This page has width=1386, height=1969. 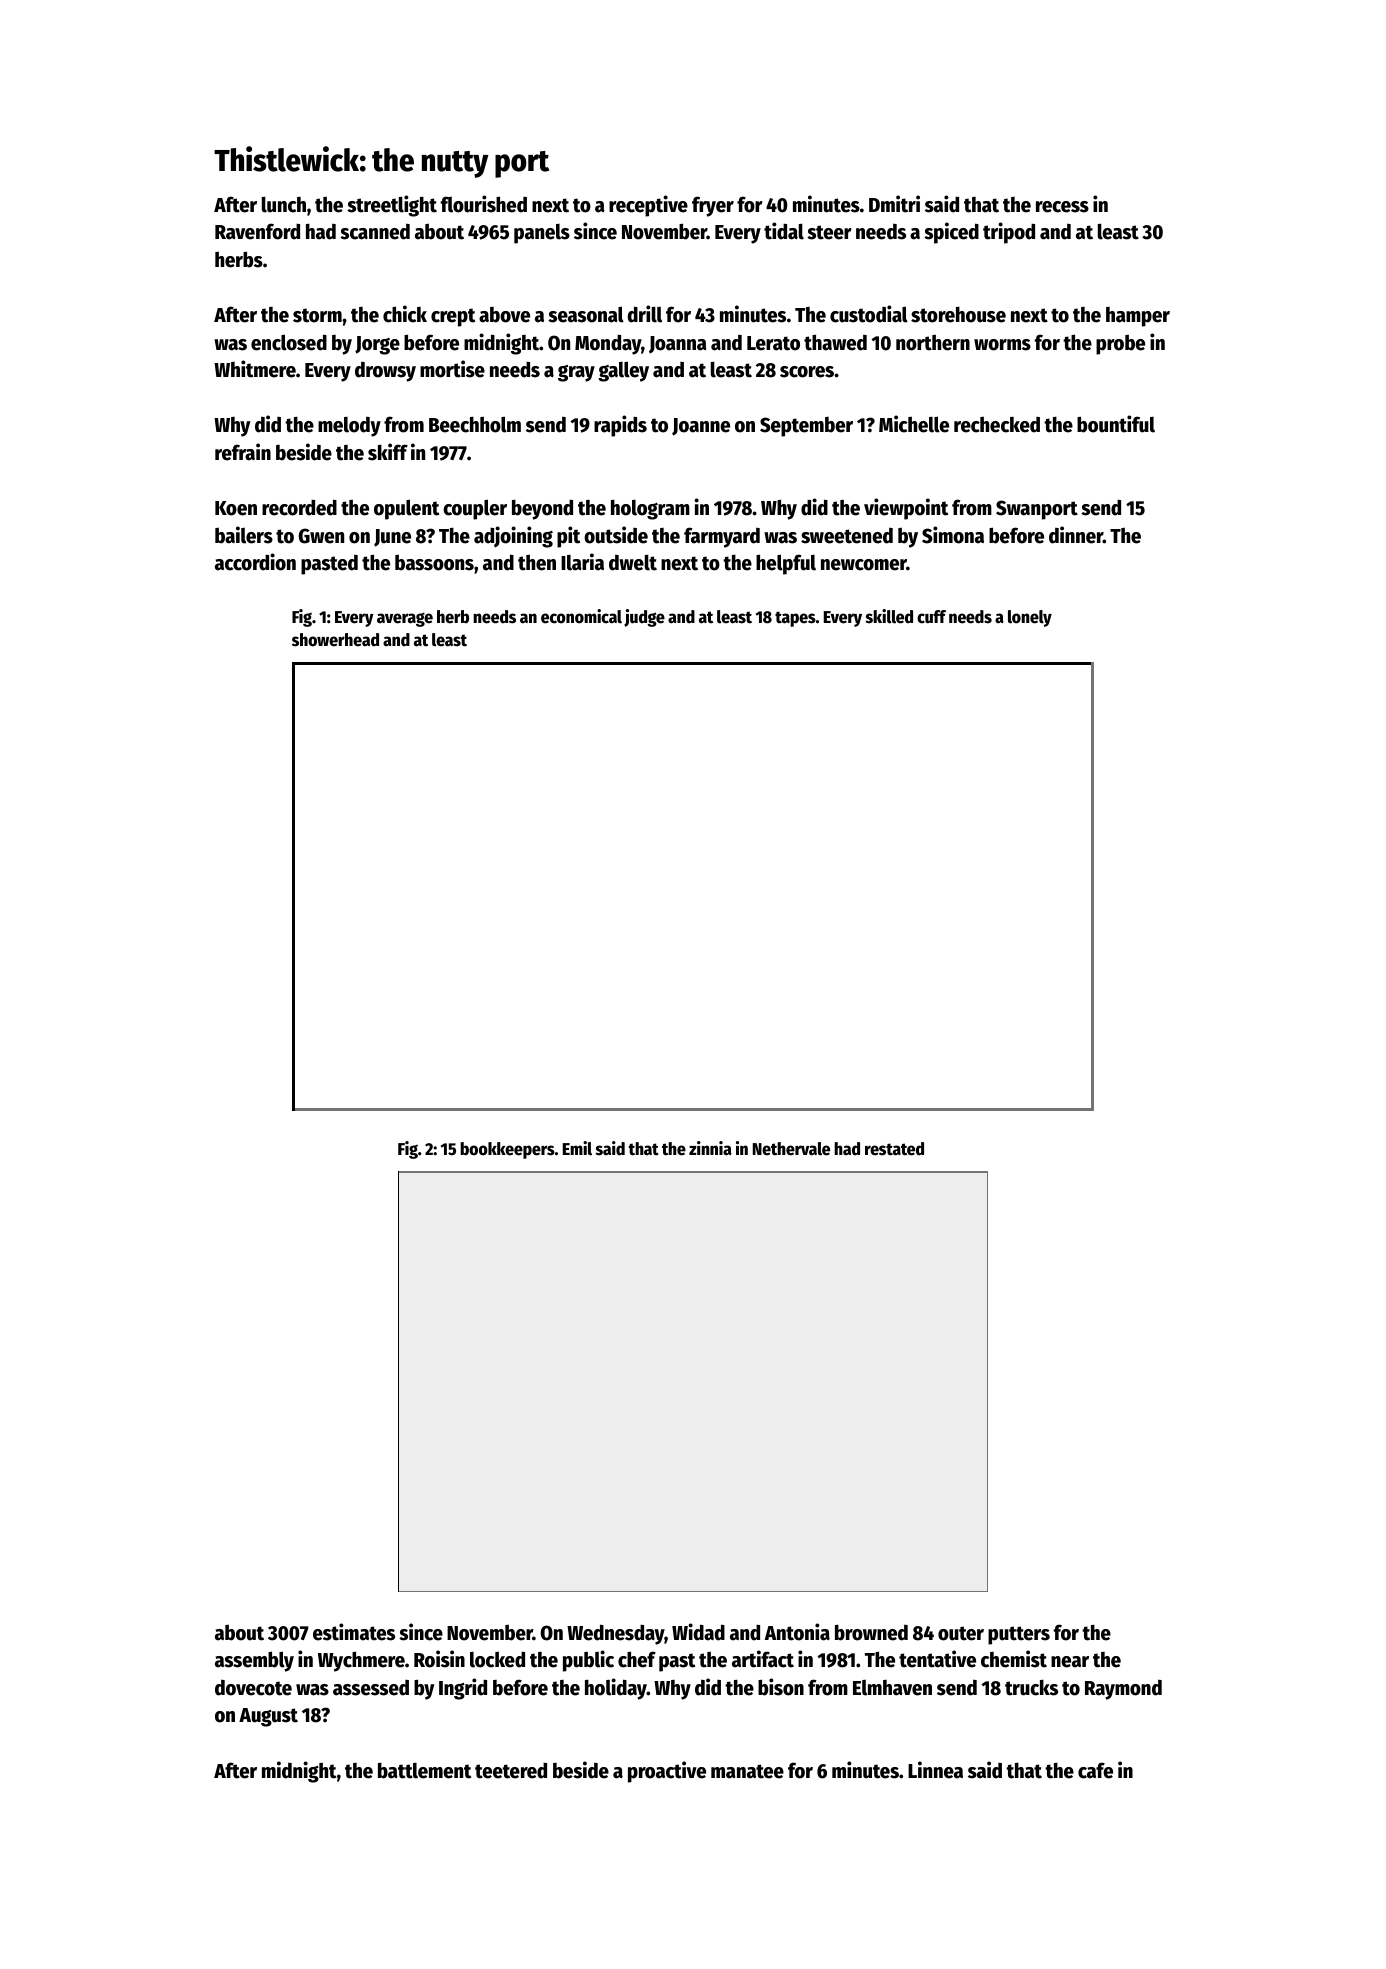 I want to click on showerhead, so click(x=335, y=640).
